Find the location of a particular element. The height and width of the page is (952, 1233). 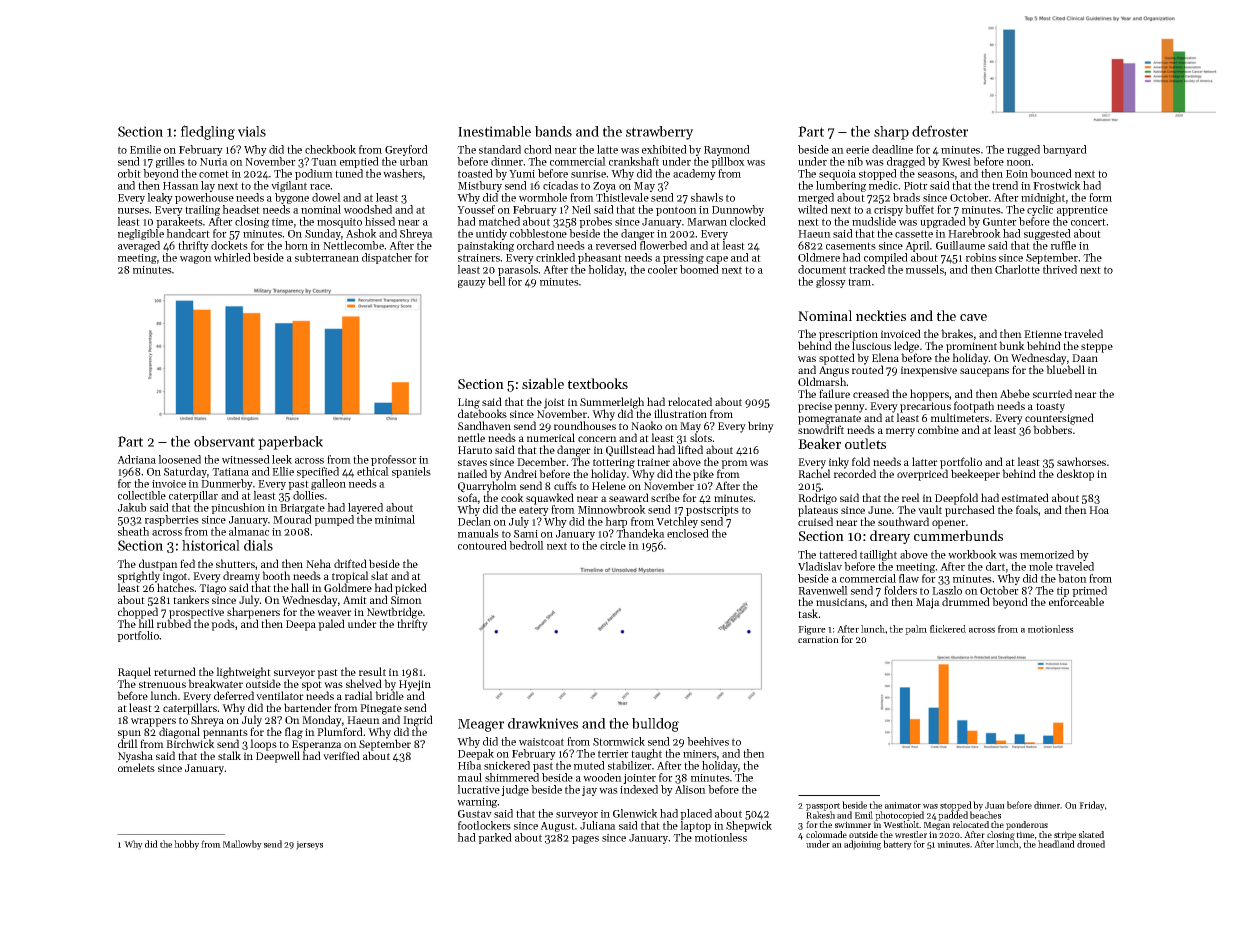

cummerbunds is located at coordinates (958, 535).
